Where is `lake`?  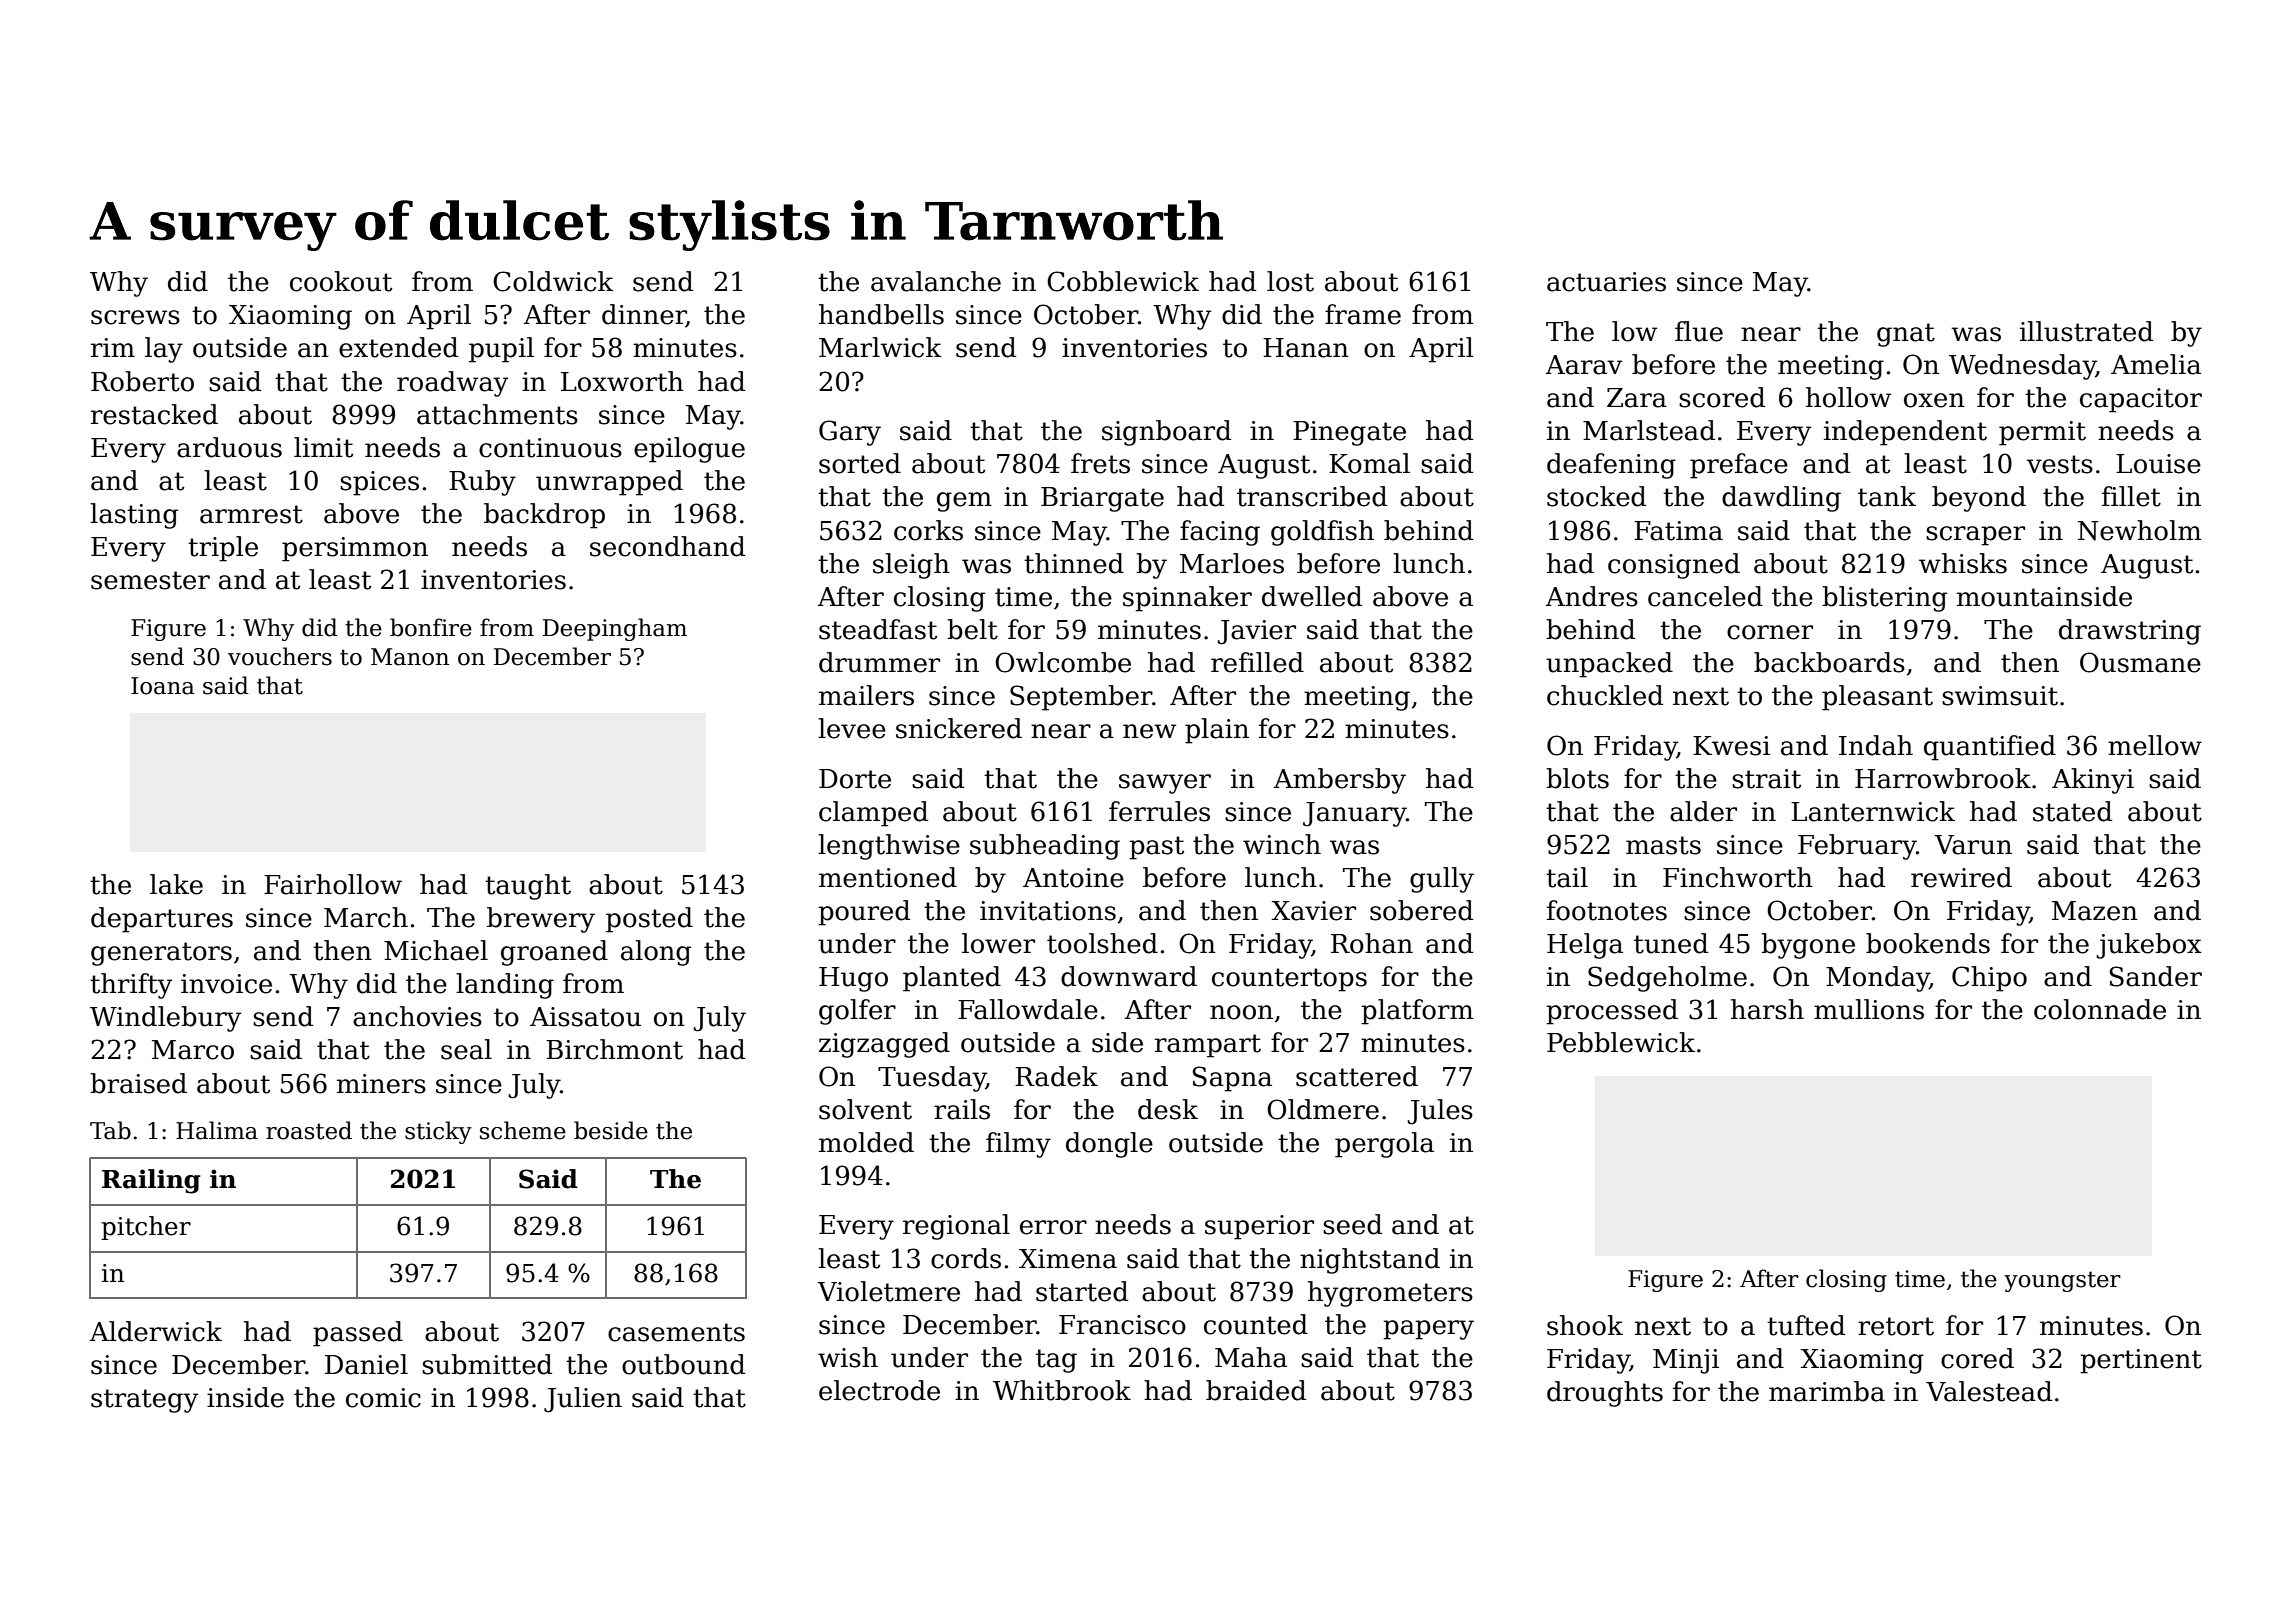
lake is located at coordinates (176, 884).
